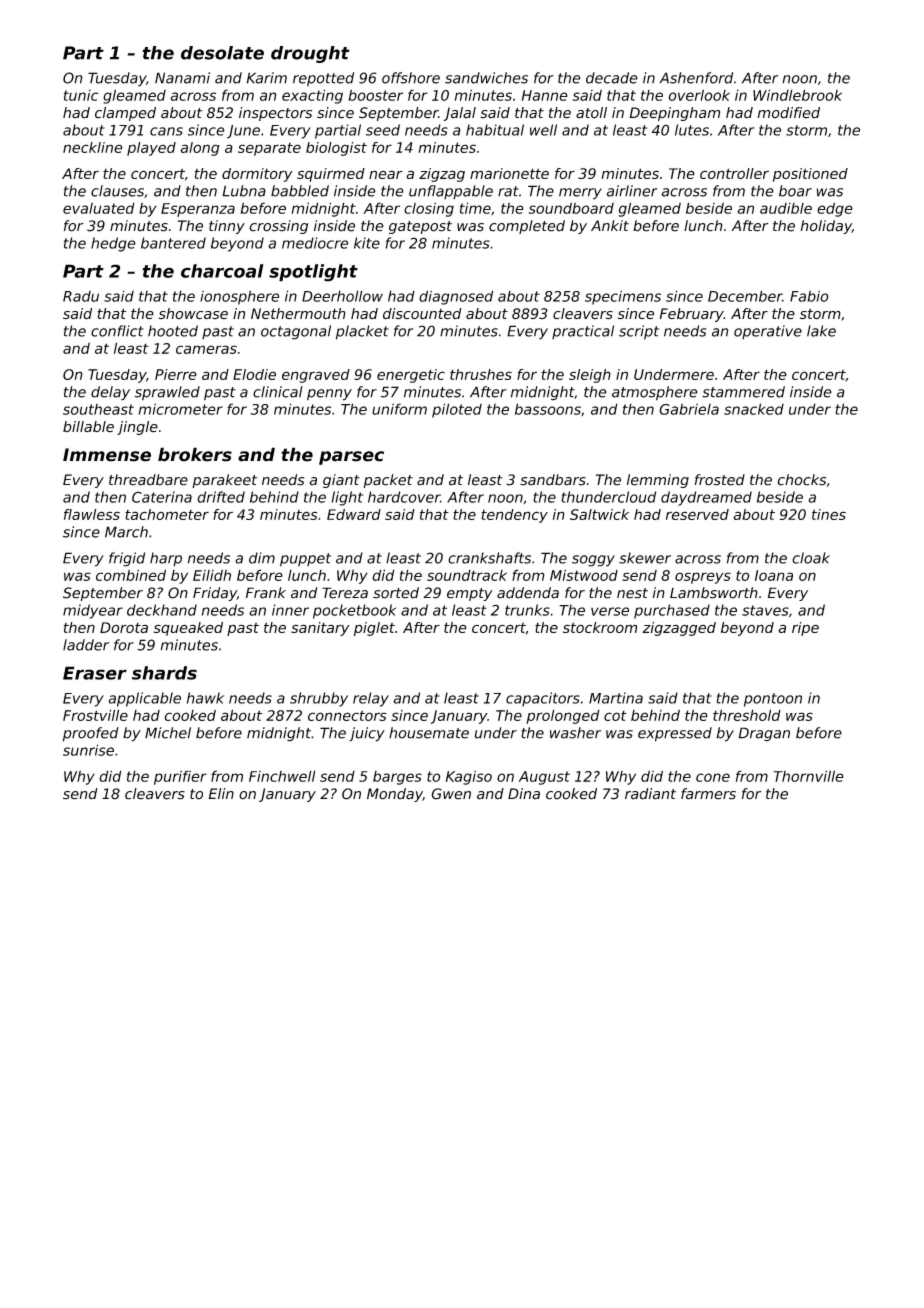 The image size is (924, 1308). Describe the element at coordinates (805, 629) in the screenshot. I see `ripe` at that location.
